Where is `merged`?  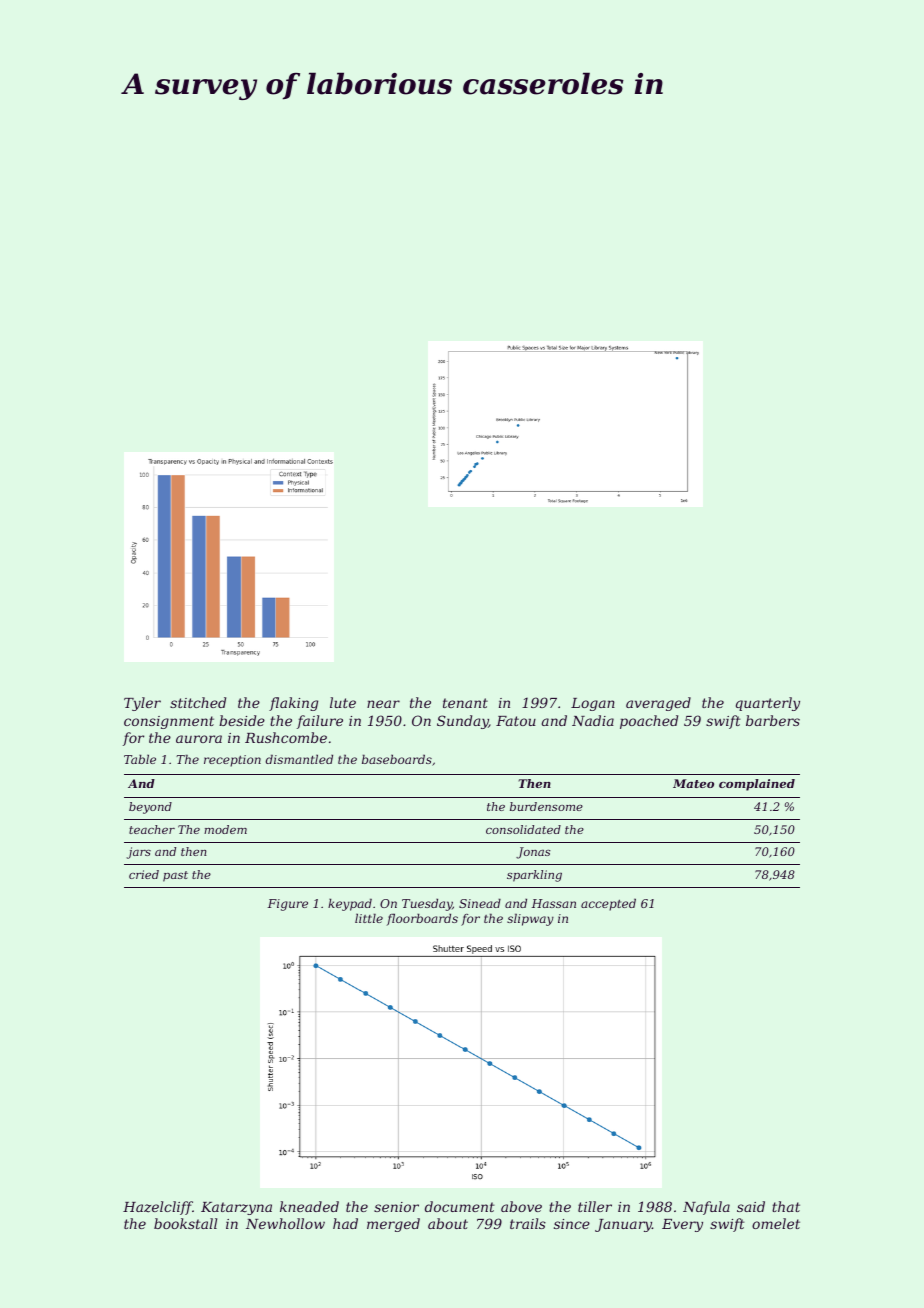 merged is located at coordinates (393, 1225).
